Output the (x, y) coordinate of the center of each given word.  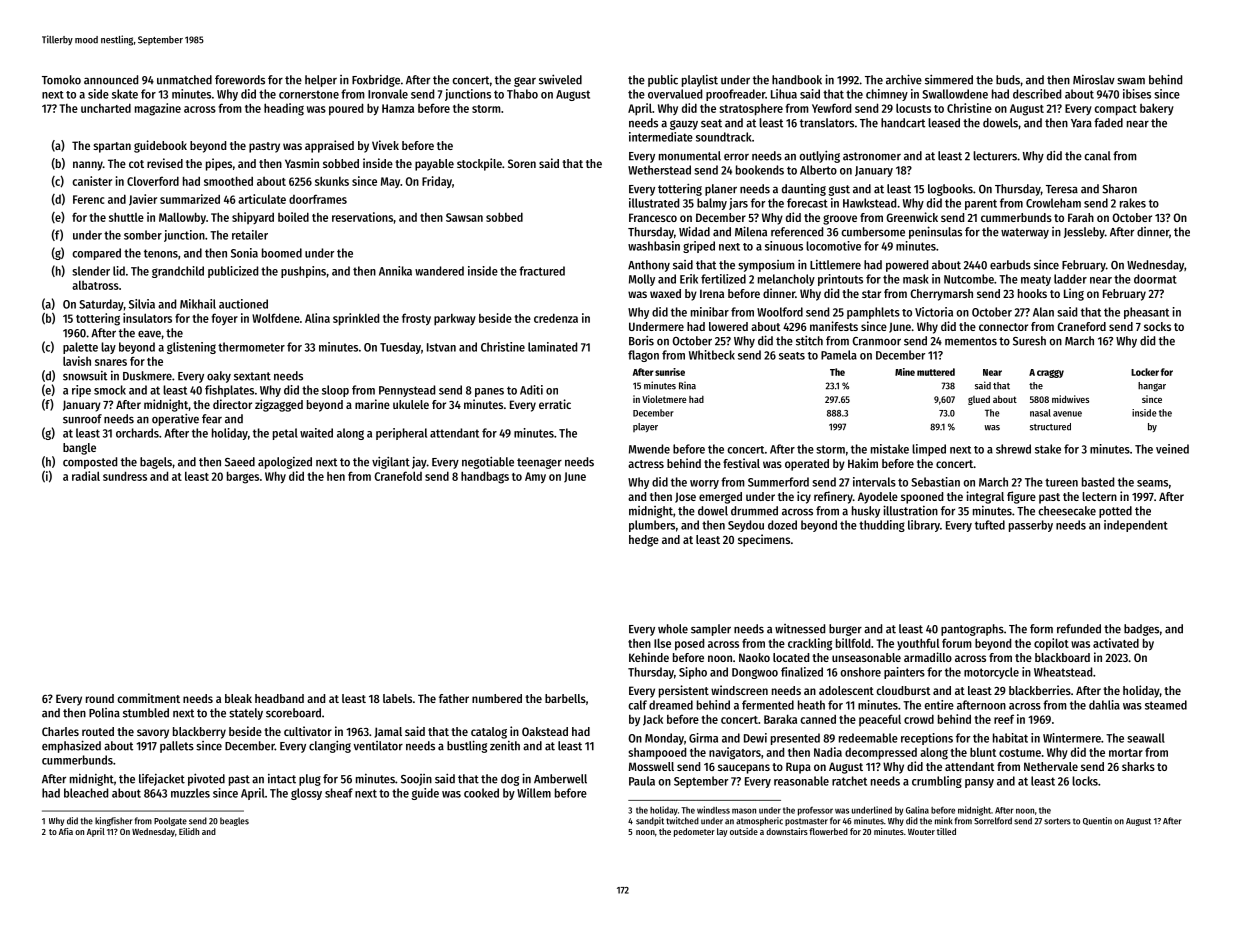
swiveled (560, 79)
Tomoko (61, 80)
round (100, 698)
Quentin (1097, 821)
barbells (565, 698)
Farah (1081, 217)
